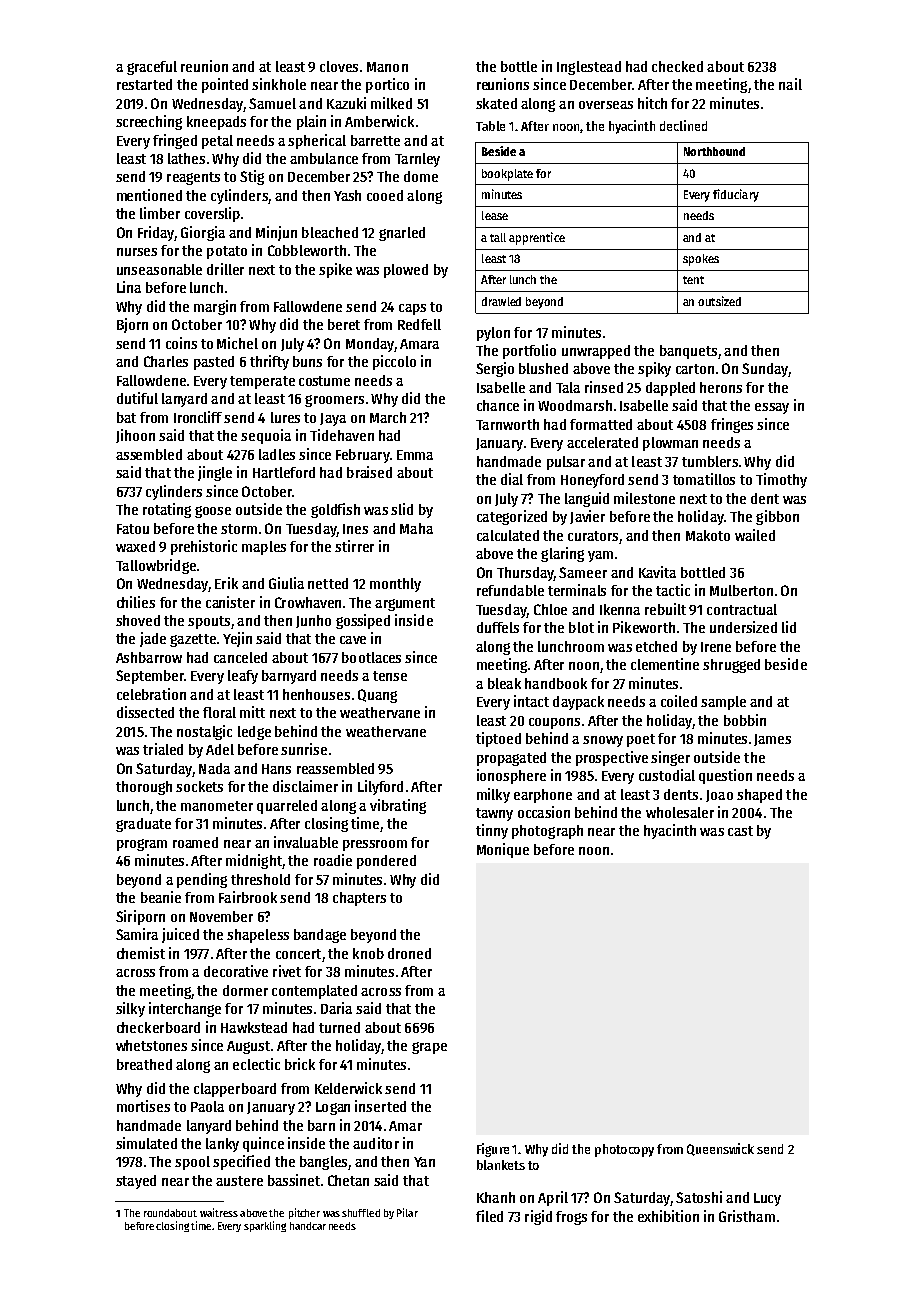 The image size is (924, 1308). What do you see at coordinates (589, 68) in the image?
I see `Inglestead` at bounding box center [589, 68].
